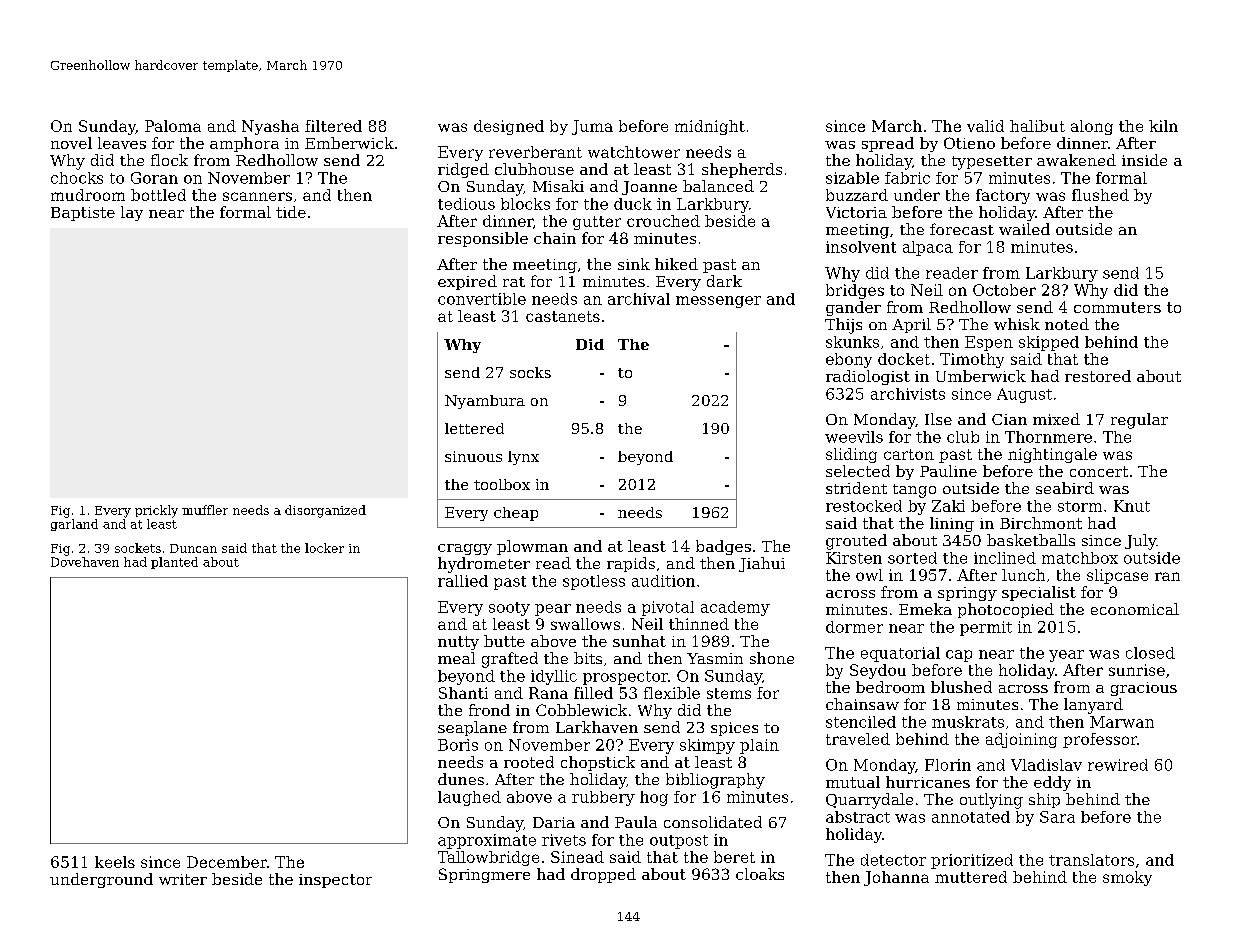 The image size is (1233, 952). What do you see at coordinates (458, 643) in the page?
I see `nutty` at bounding box center [458, 643].
